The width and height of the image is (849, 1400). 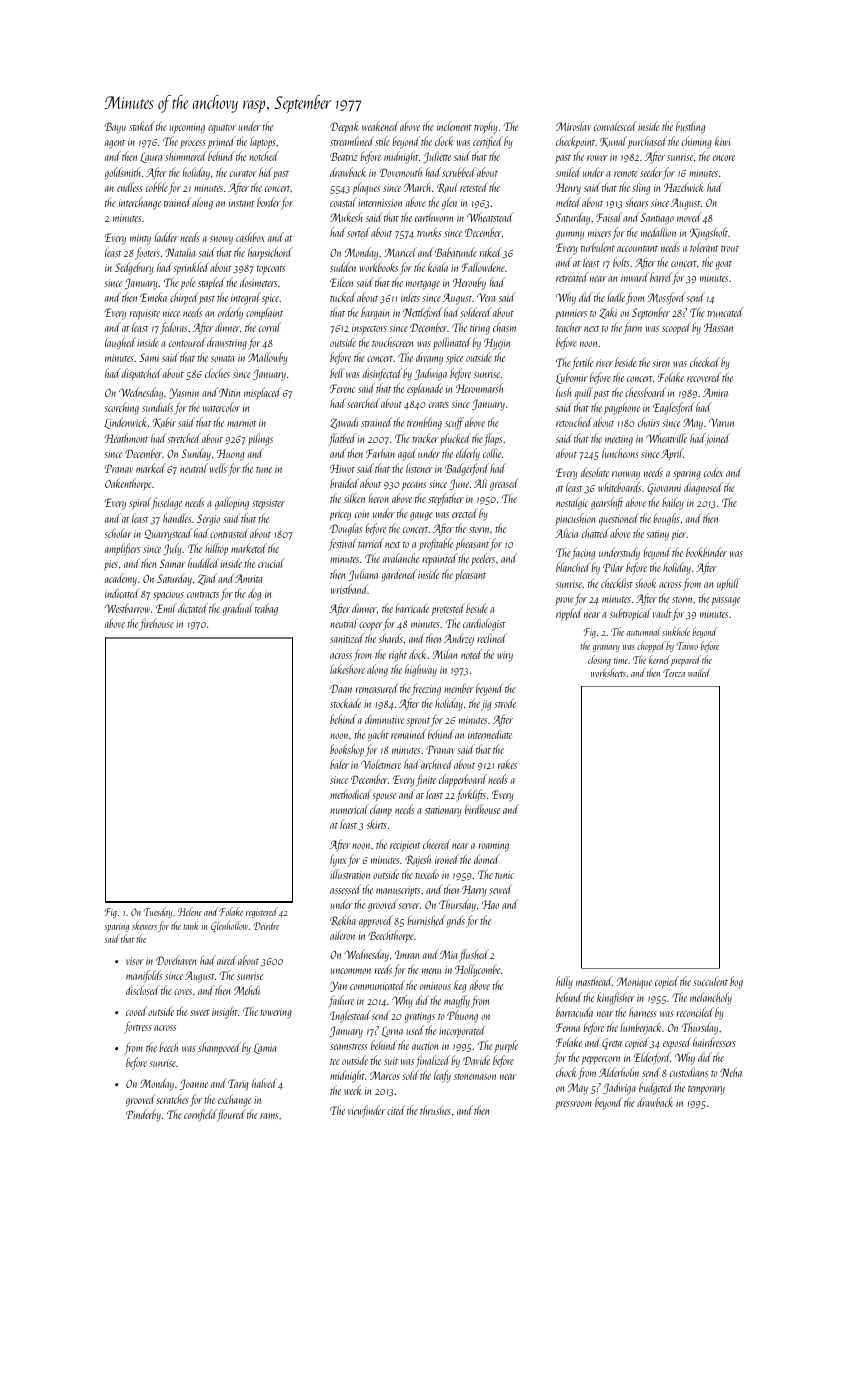 I want to click on bog, so click(x=736, y=982).
